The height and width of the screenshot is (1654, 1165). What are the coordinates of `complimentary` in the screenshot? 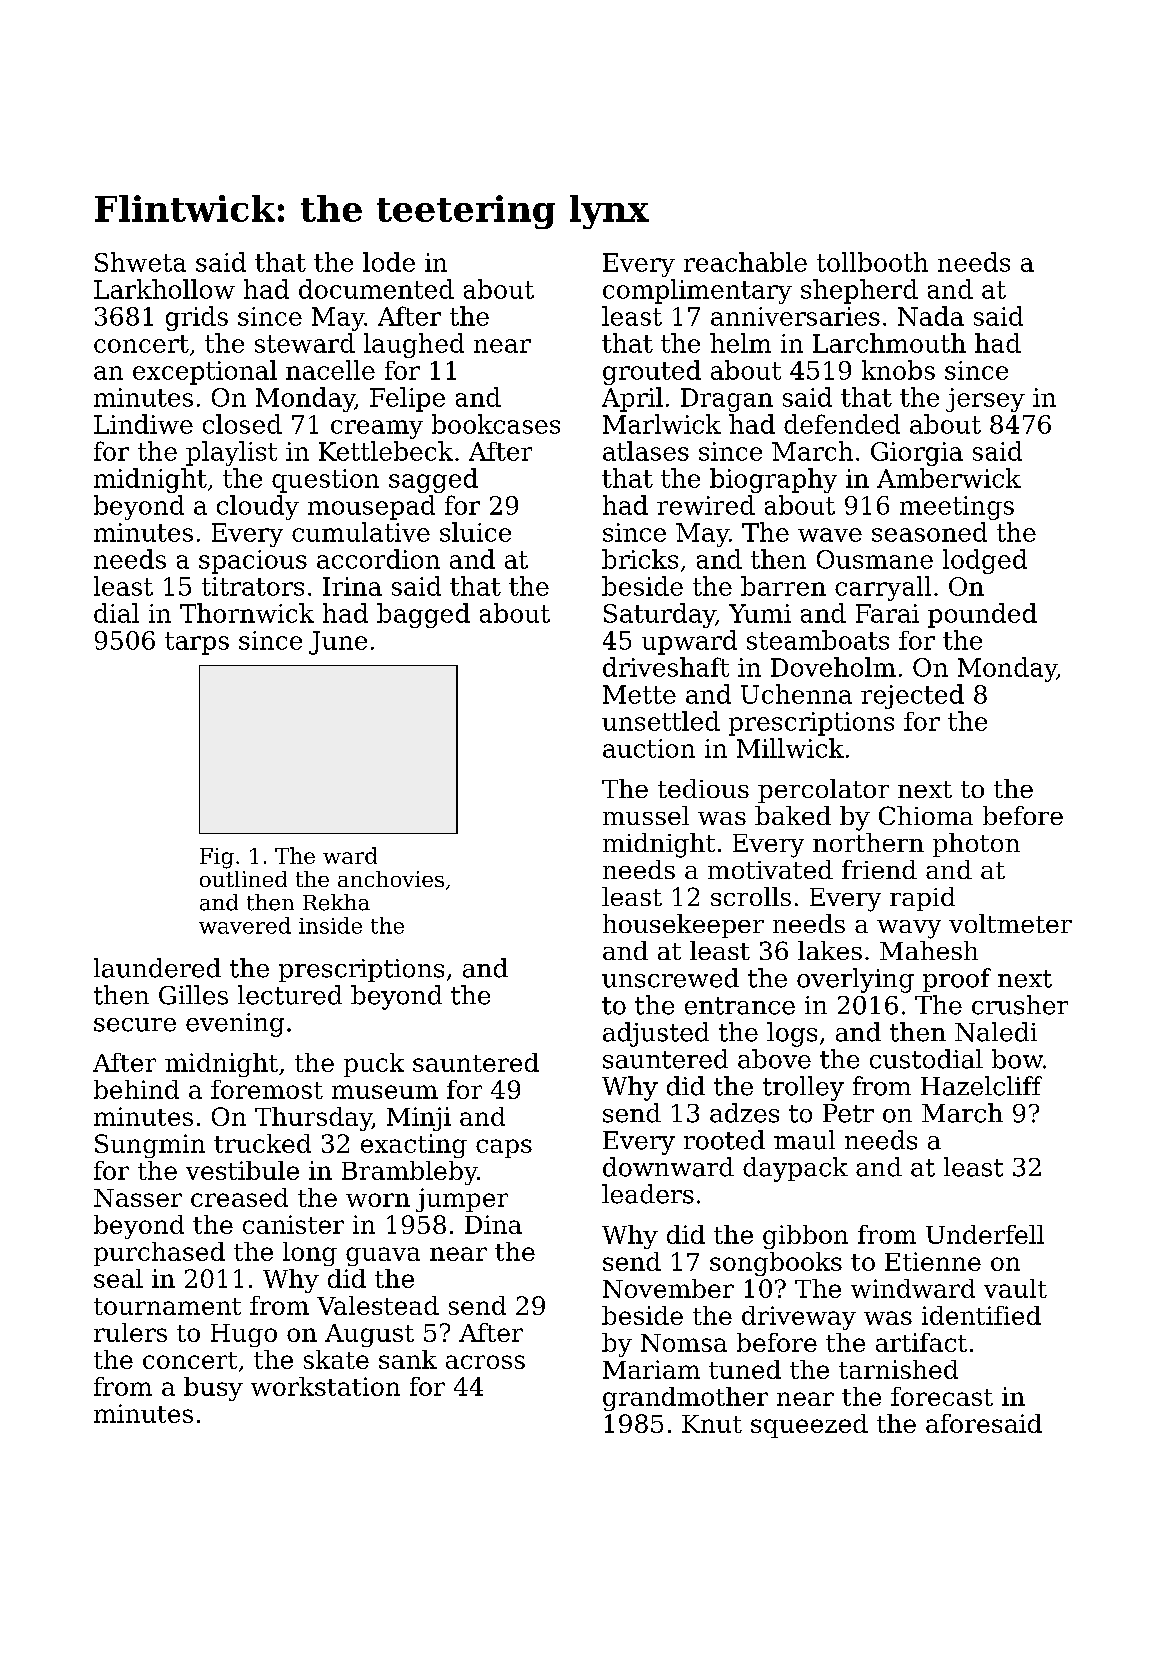 It's located at (697, 291).
